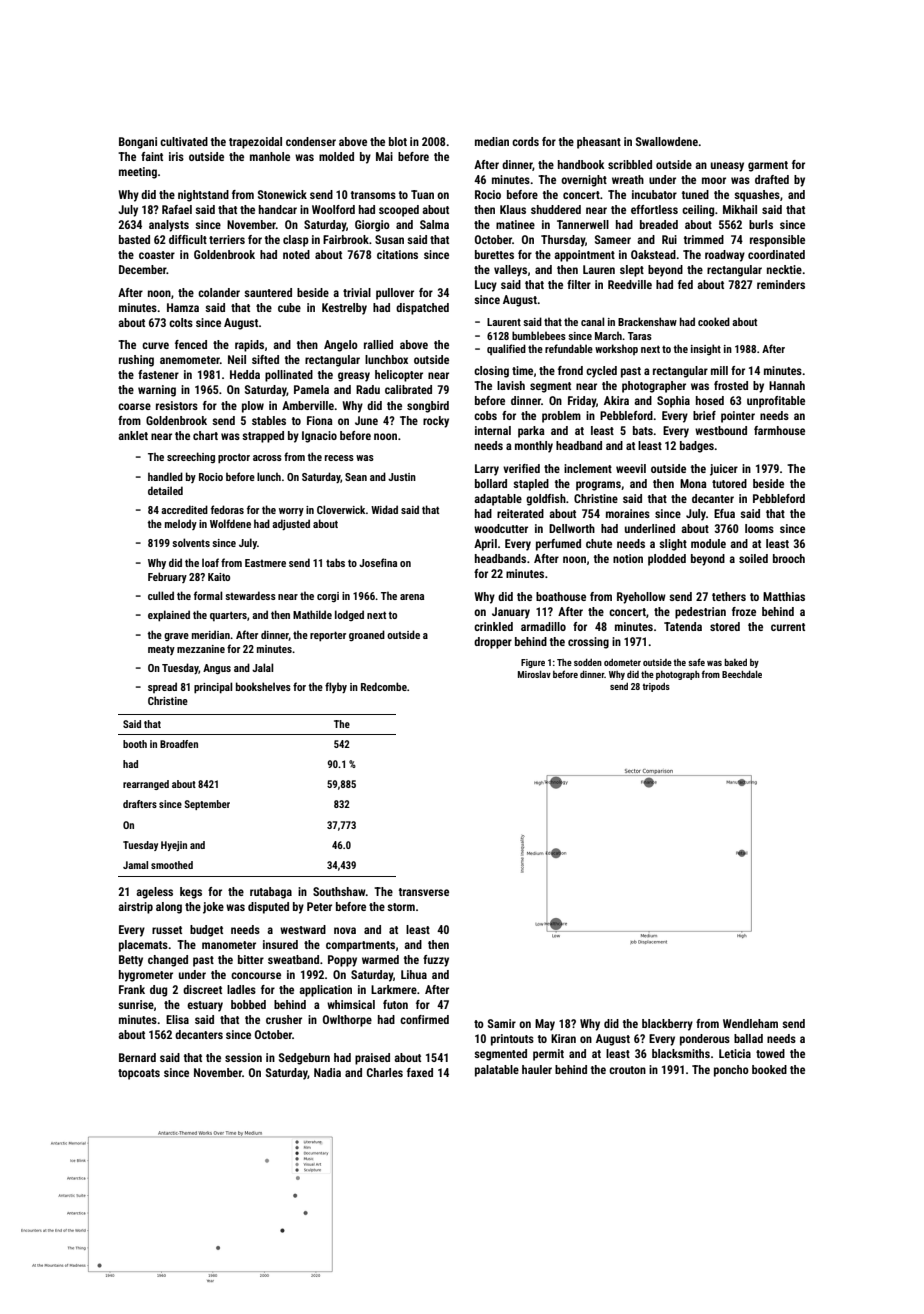 The height and width of the screenshot is (1314, 924). What do you see at coordinates (424, 892) in the screenshot?
I see `transverse` at bounding box center [424, 892].
